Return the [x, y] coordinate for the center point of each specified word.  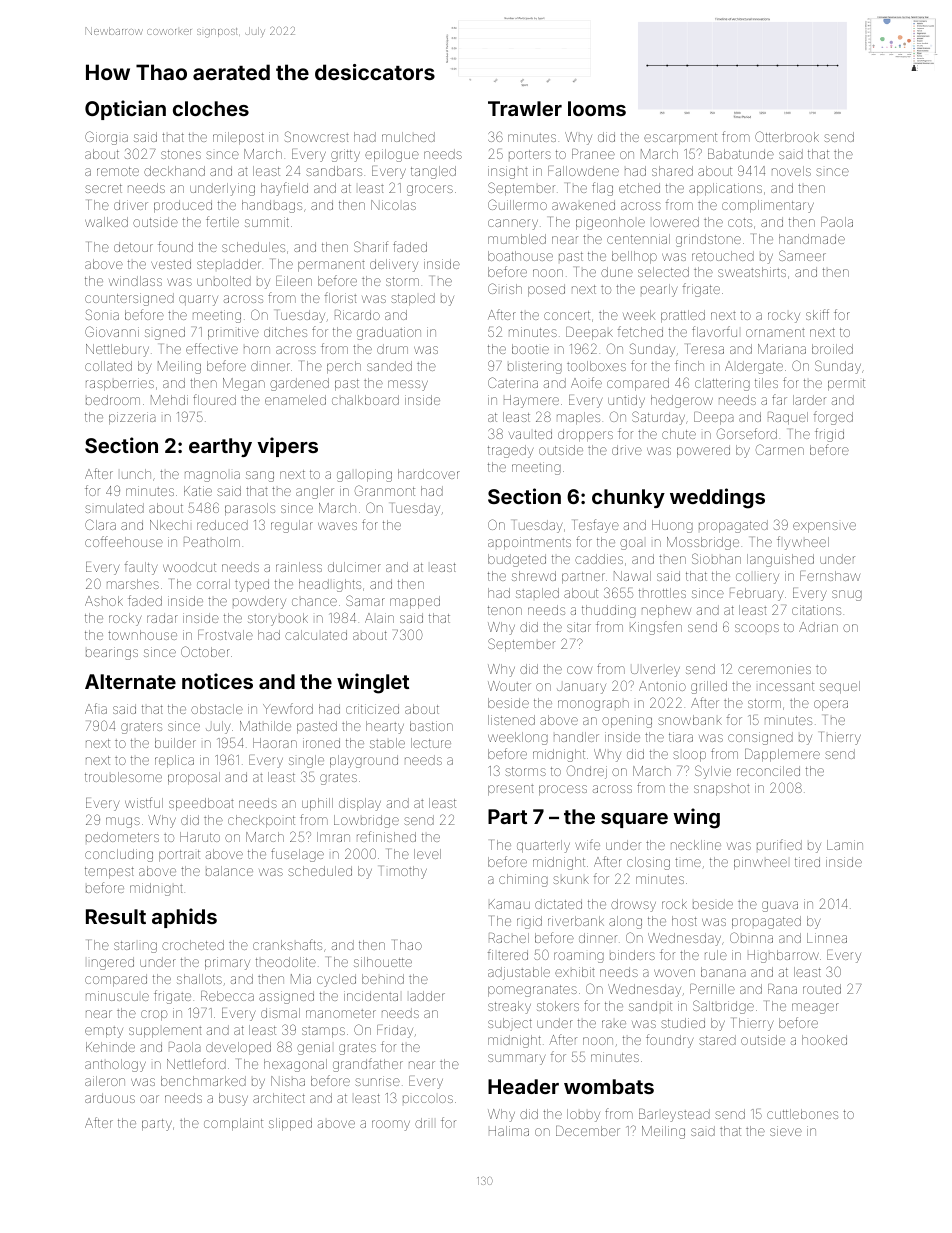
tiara [681, 737]
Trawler [525, 108]
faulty [141, 568]
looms [597, 108]
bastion [431, 726]
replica [174, 761]
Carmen [780, 449]
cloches [211, 108]
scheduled [320, 871]
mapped [415, 602]
